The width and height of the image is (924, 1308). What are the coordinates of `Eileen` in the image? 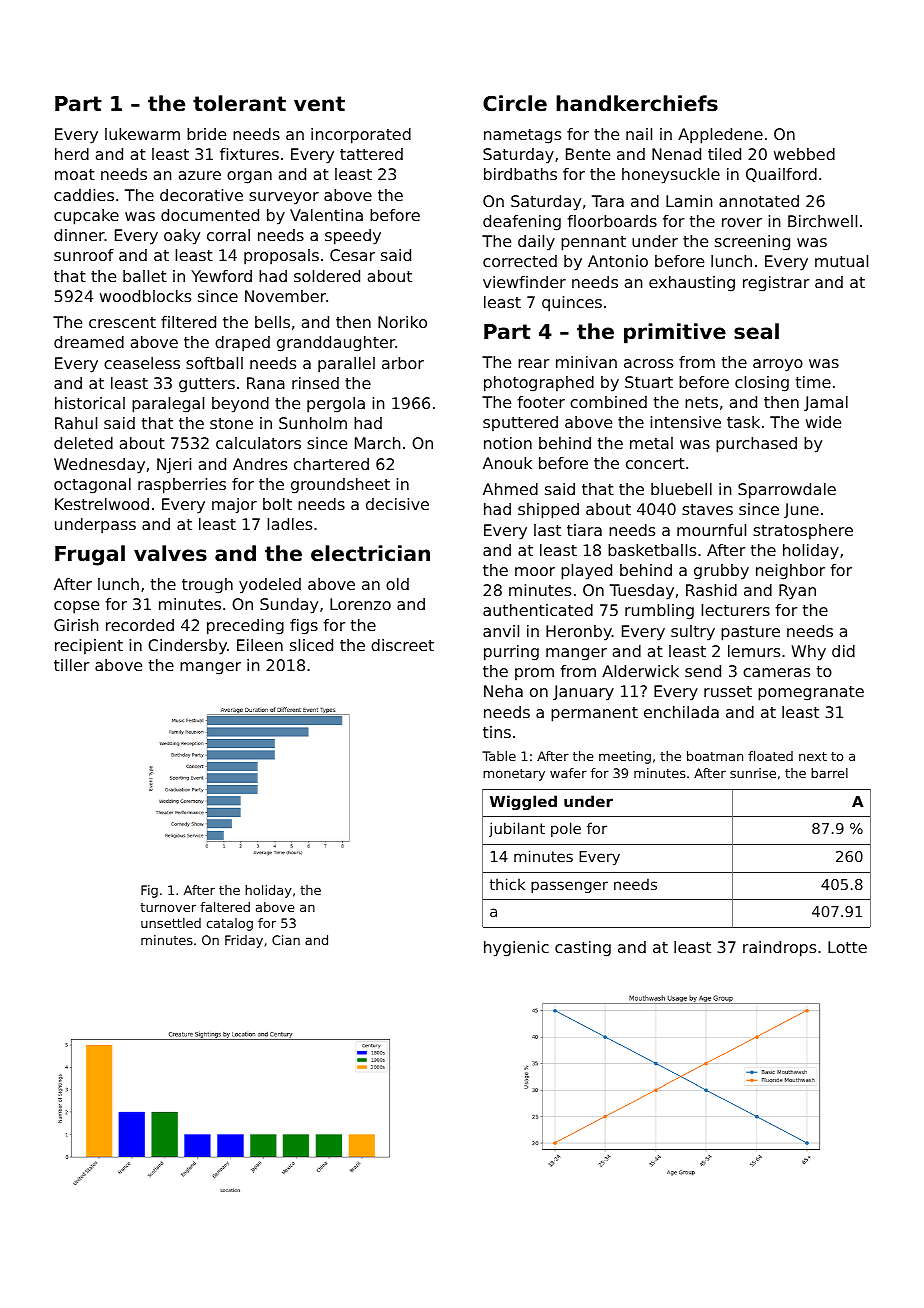 It's located at (260, 645).
